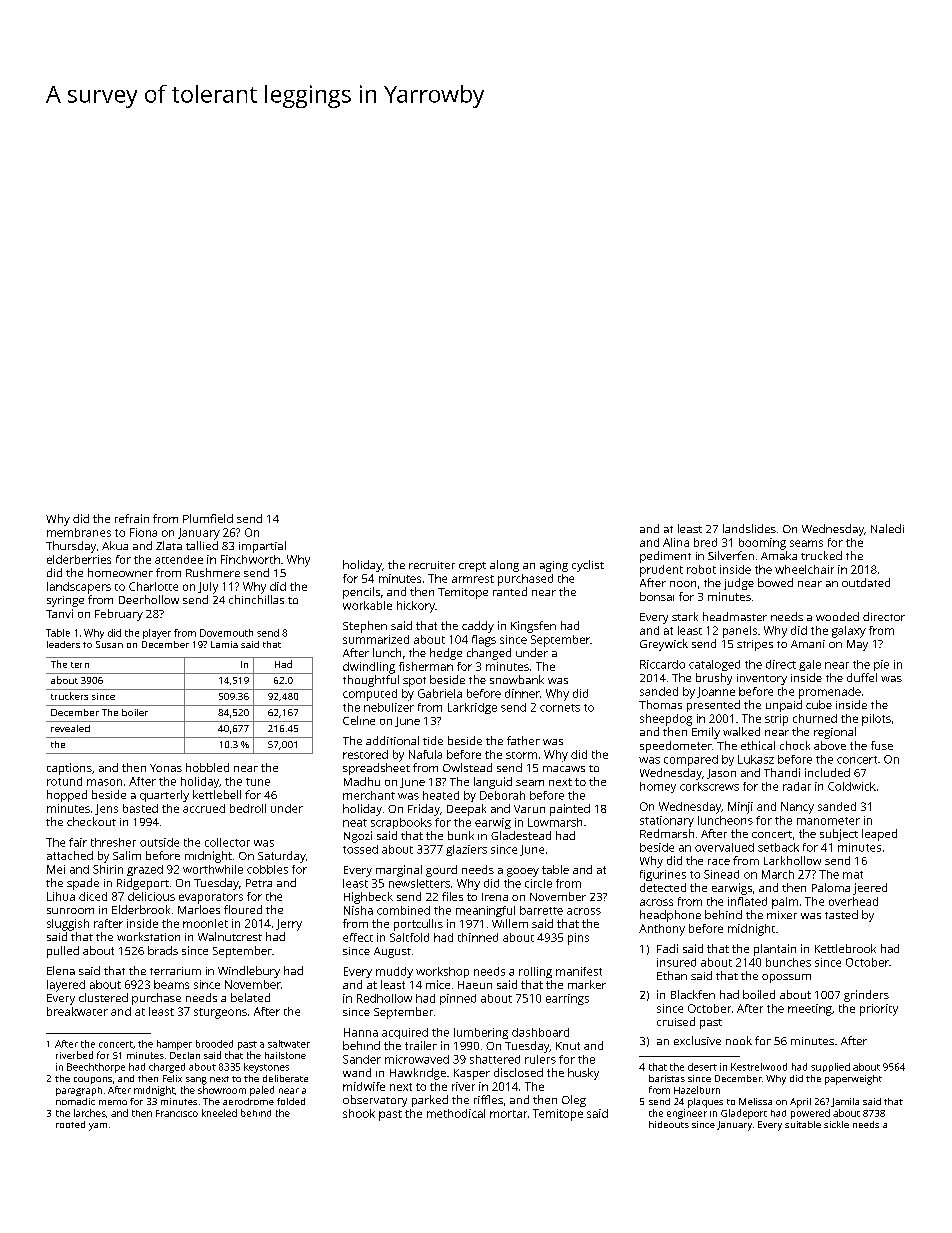 This screenshot has width=952, height=1233. I want to click on marginal, so click(399, 871).
